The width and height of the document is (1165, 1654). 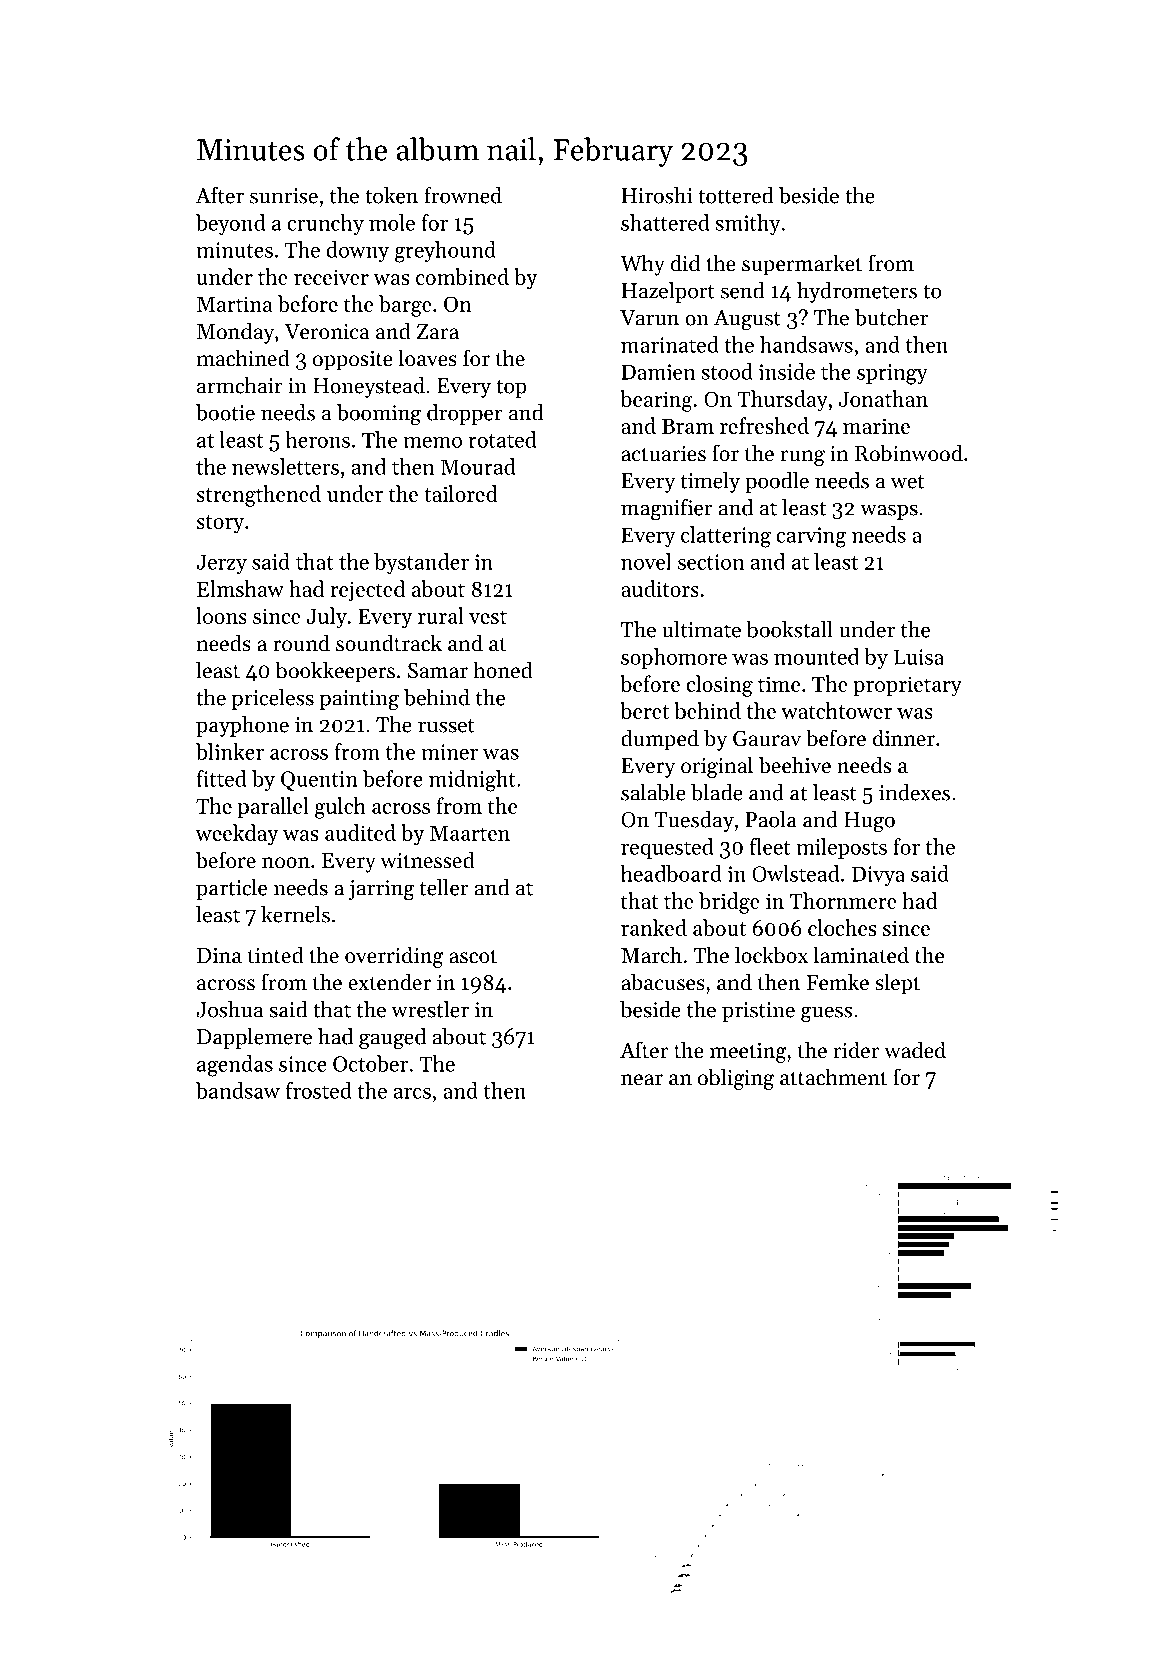 What do you see at coordinates (242, 726) in the document?
I see `payphone` at bounding box center [242, 726].
